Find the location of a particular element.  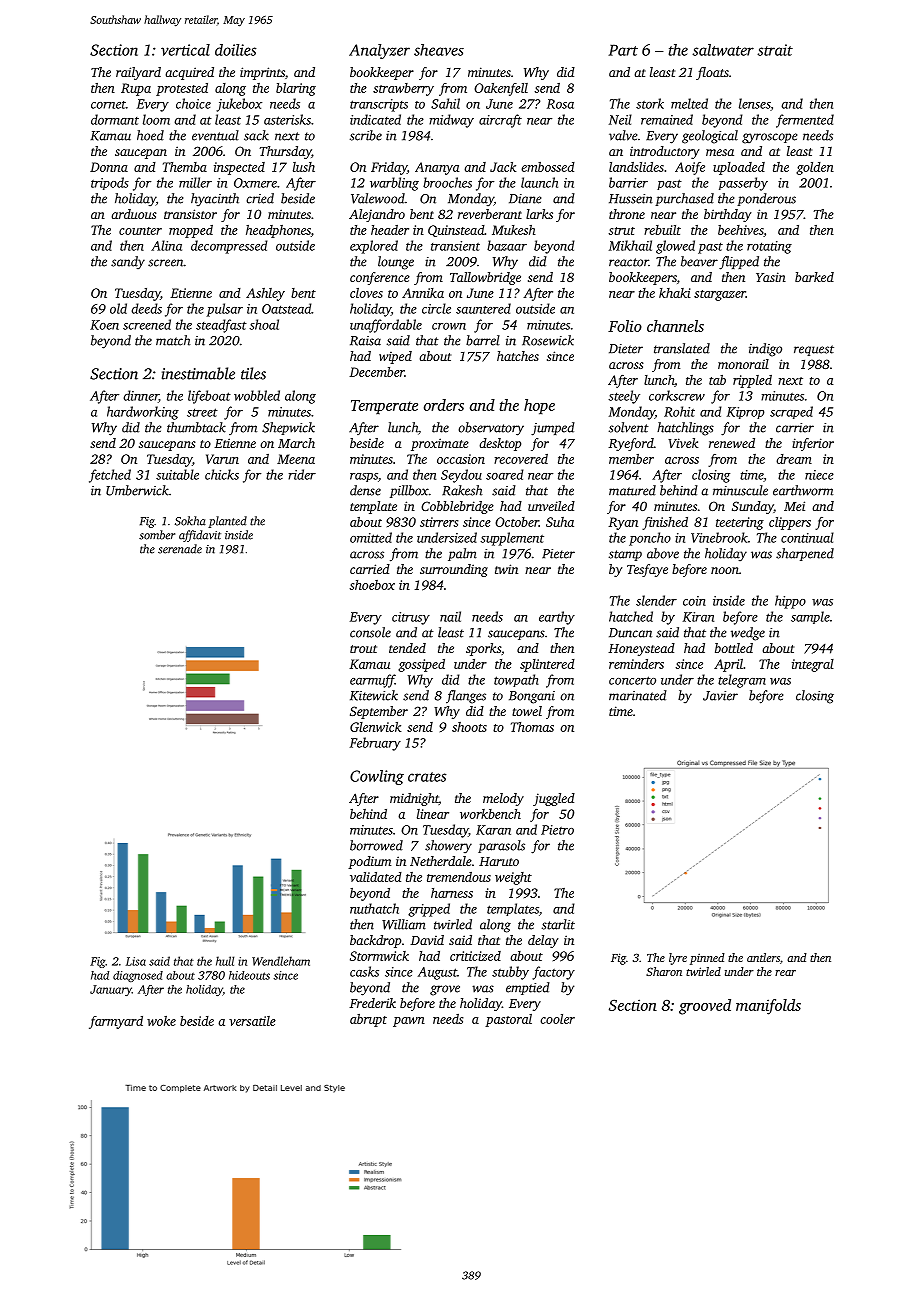

criticized is located at coordinates (475, 956).
